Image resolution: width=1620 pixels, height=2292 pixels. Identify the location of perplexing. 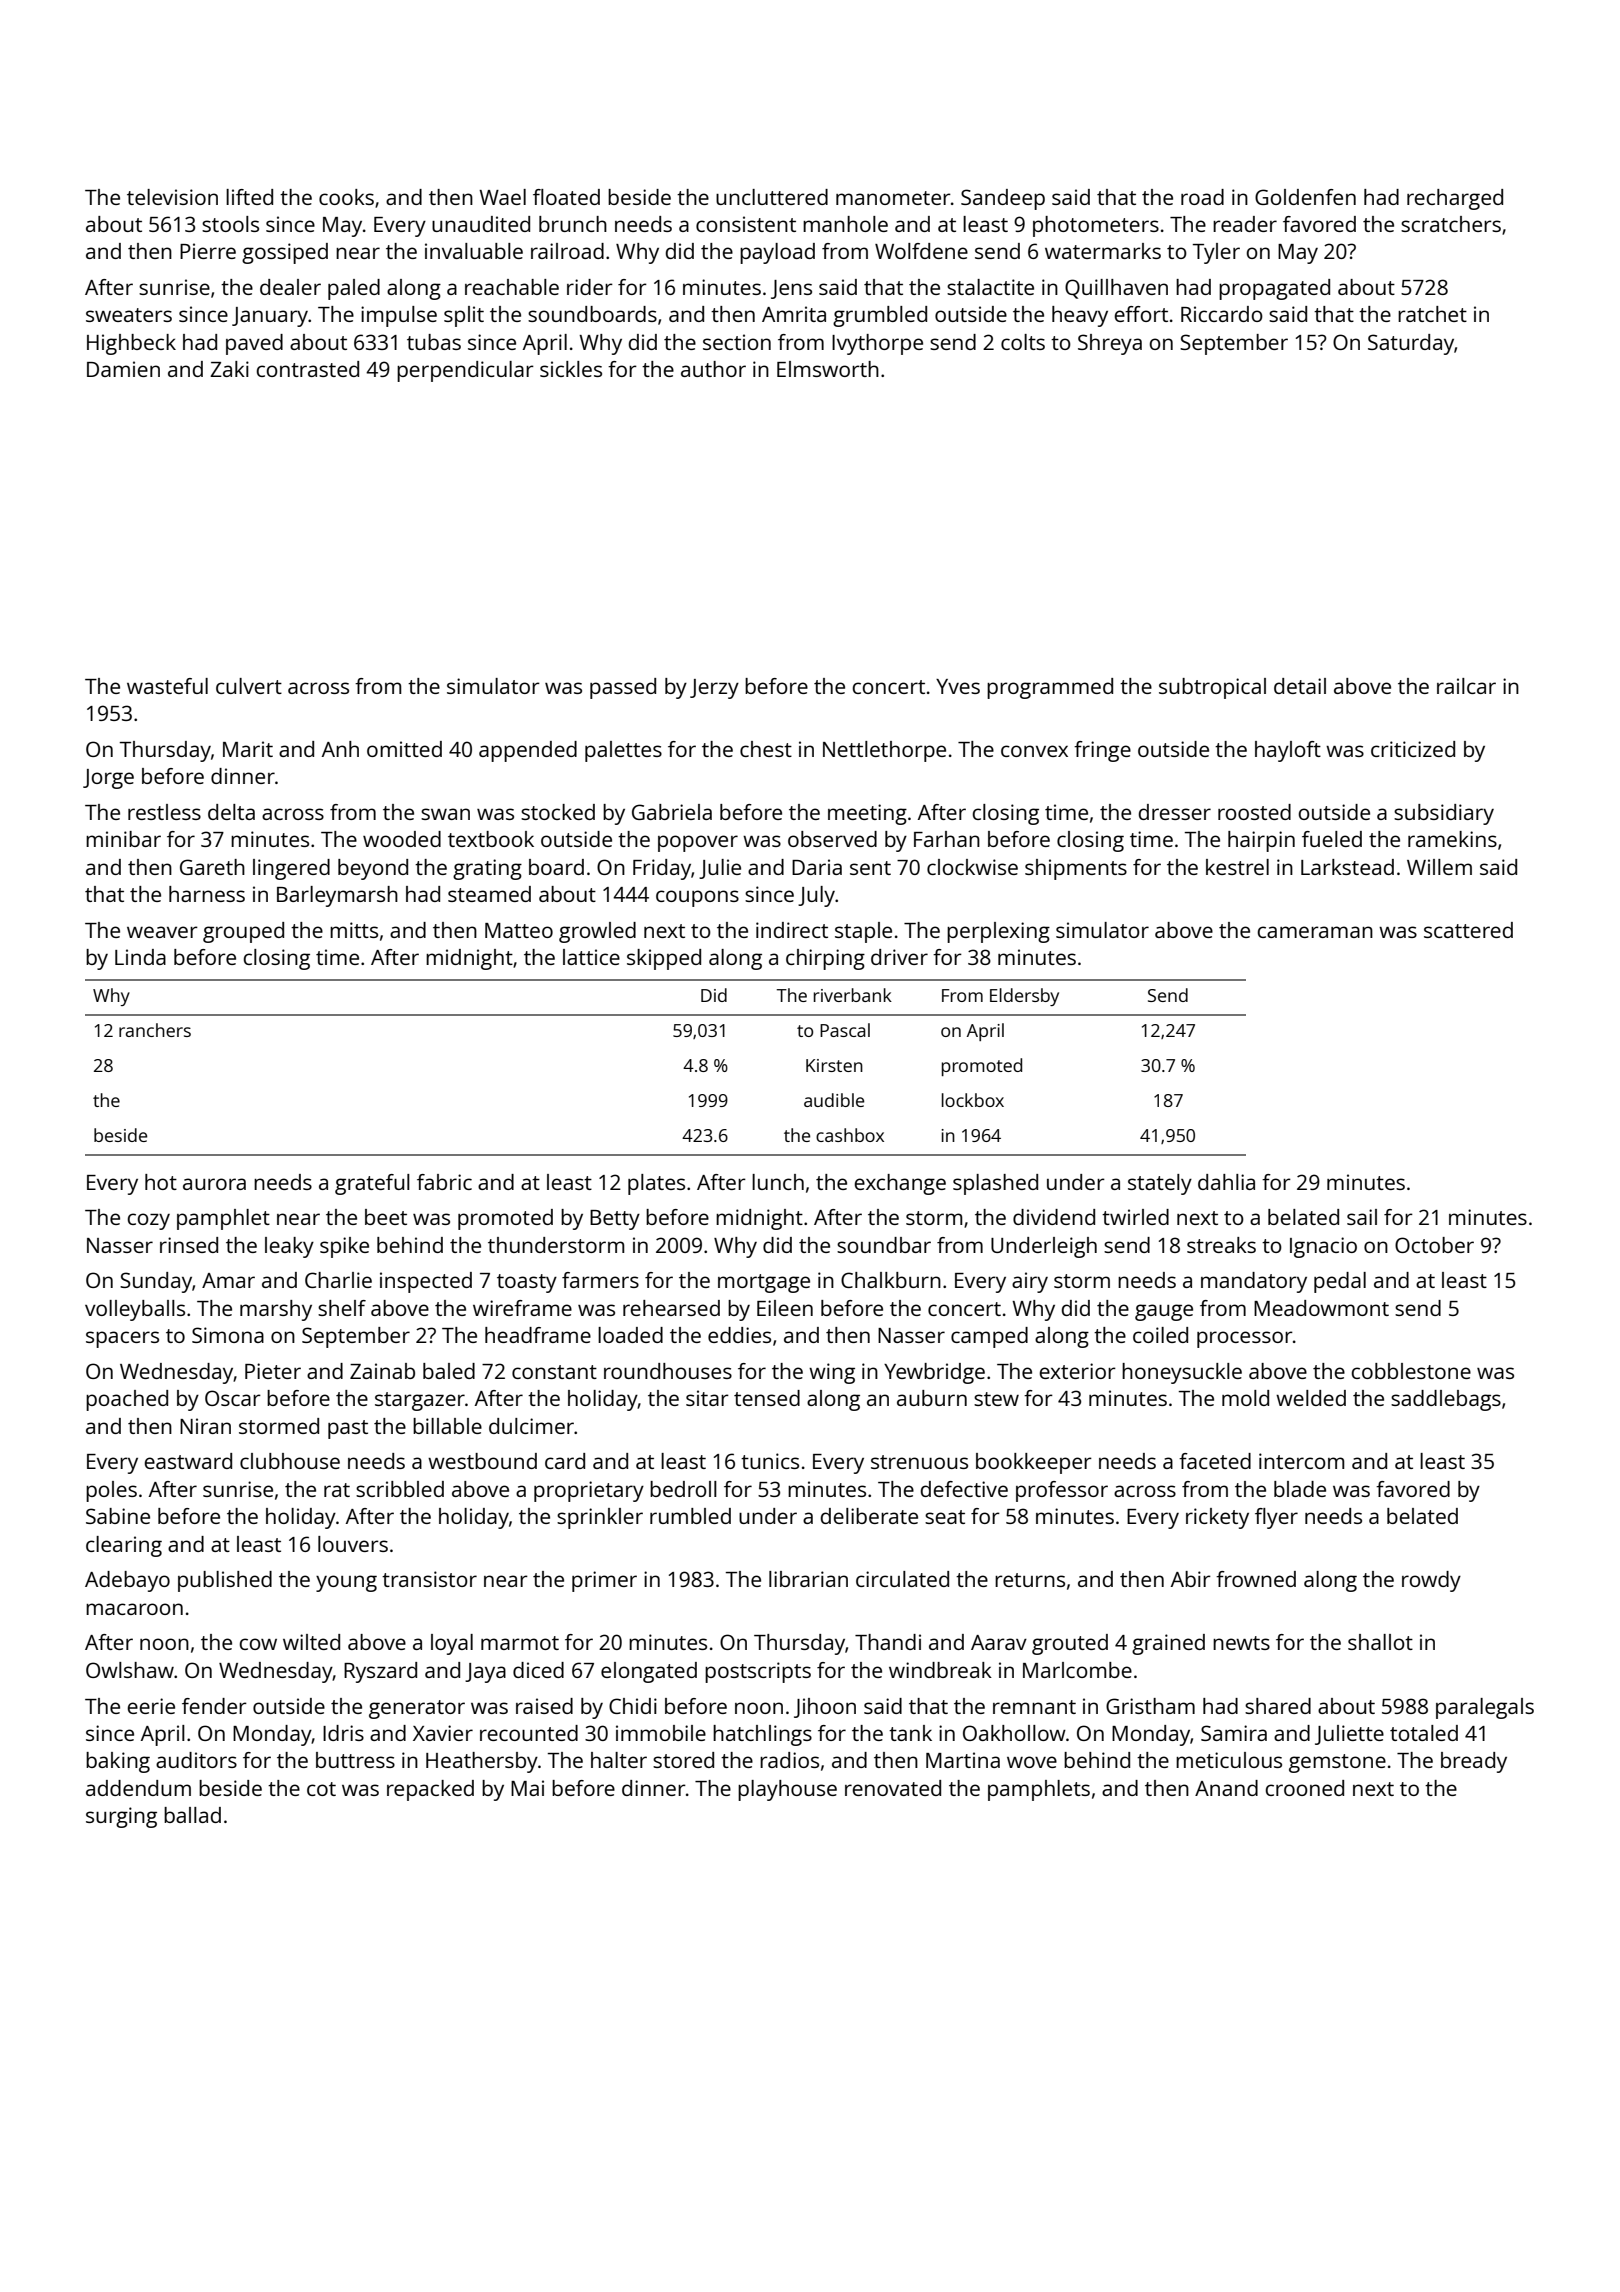
(998, 932).
